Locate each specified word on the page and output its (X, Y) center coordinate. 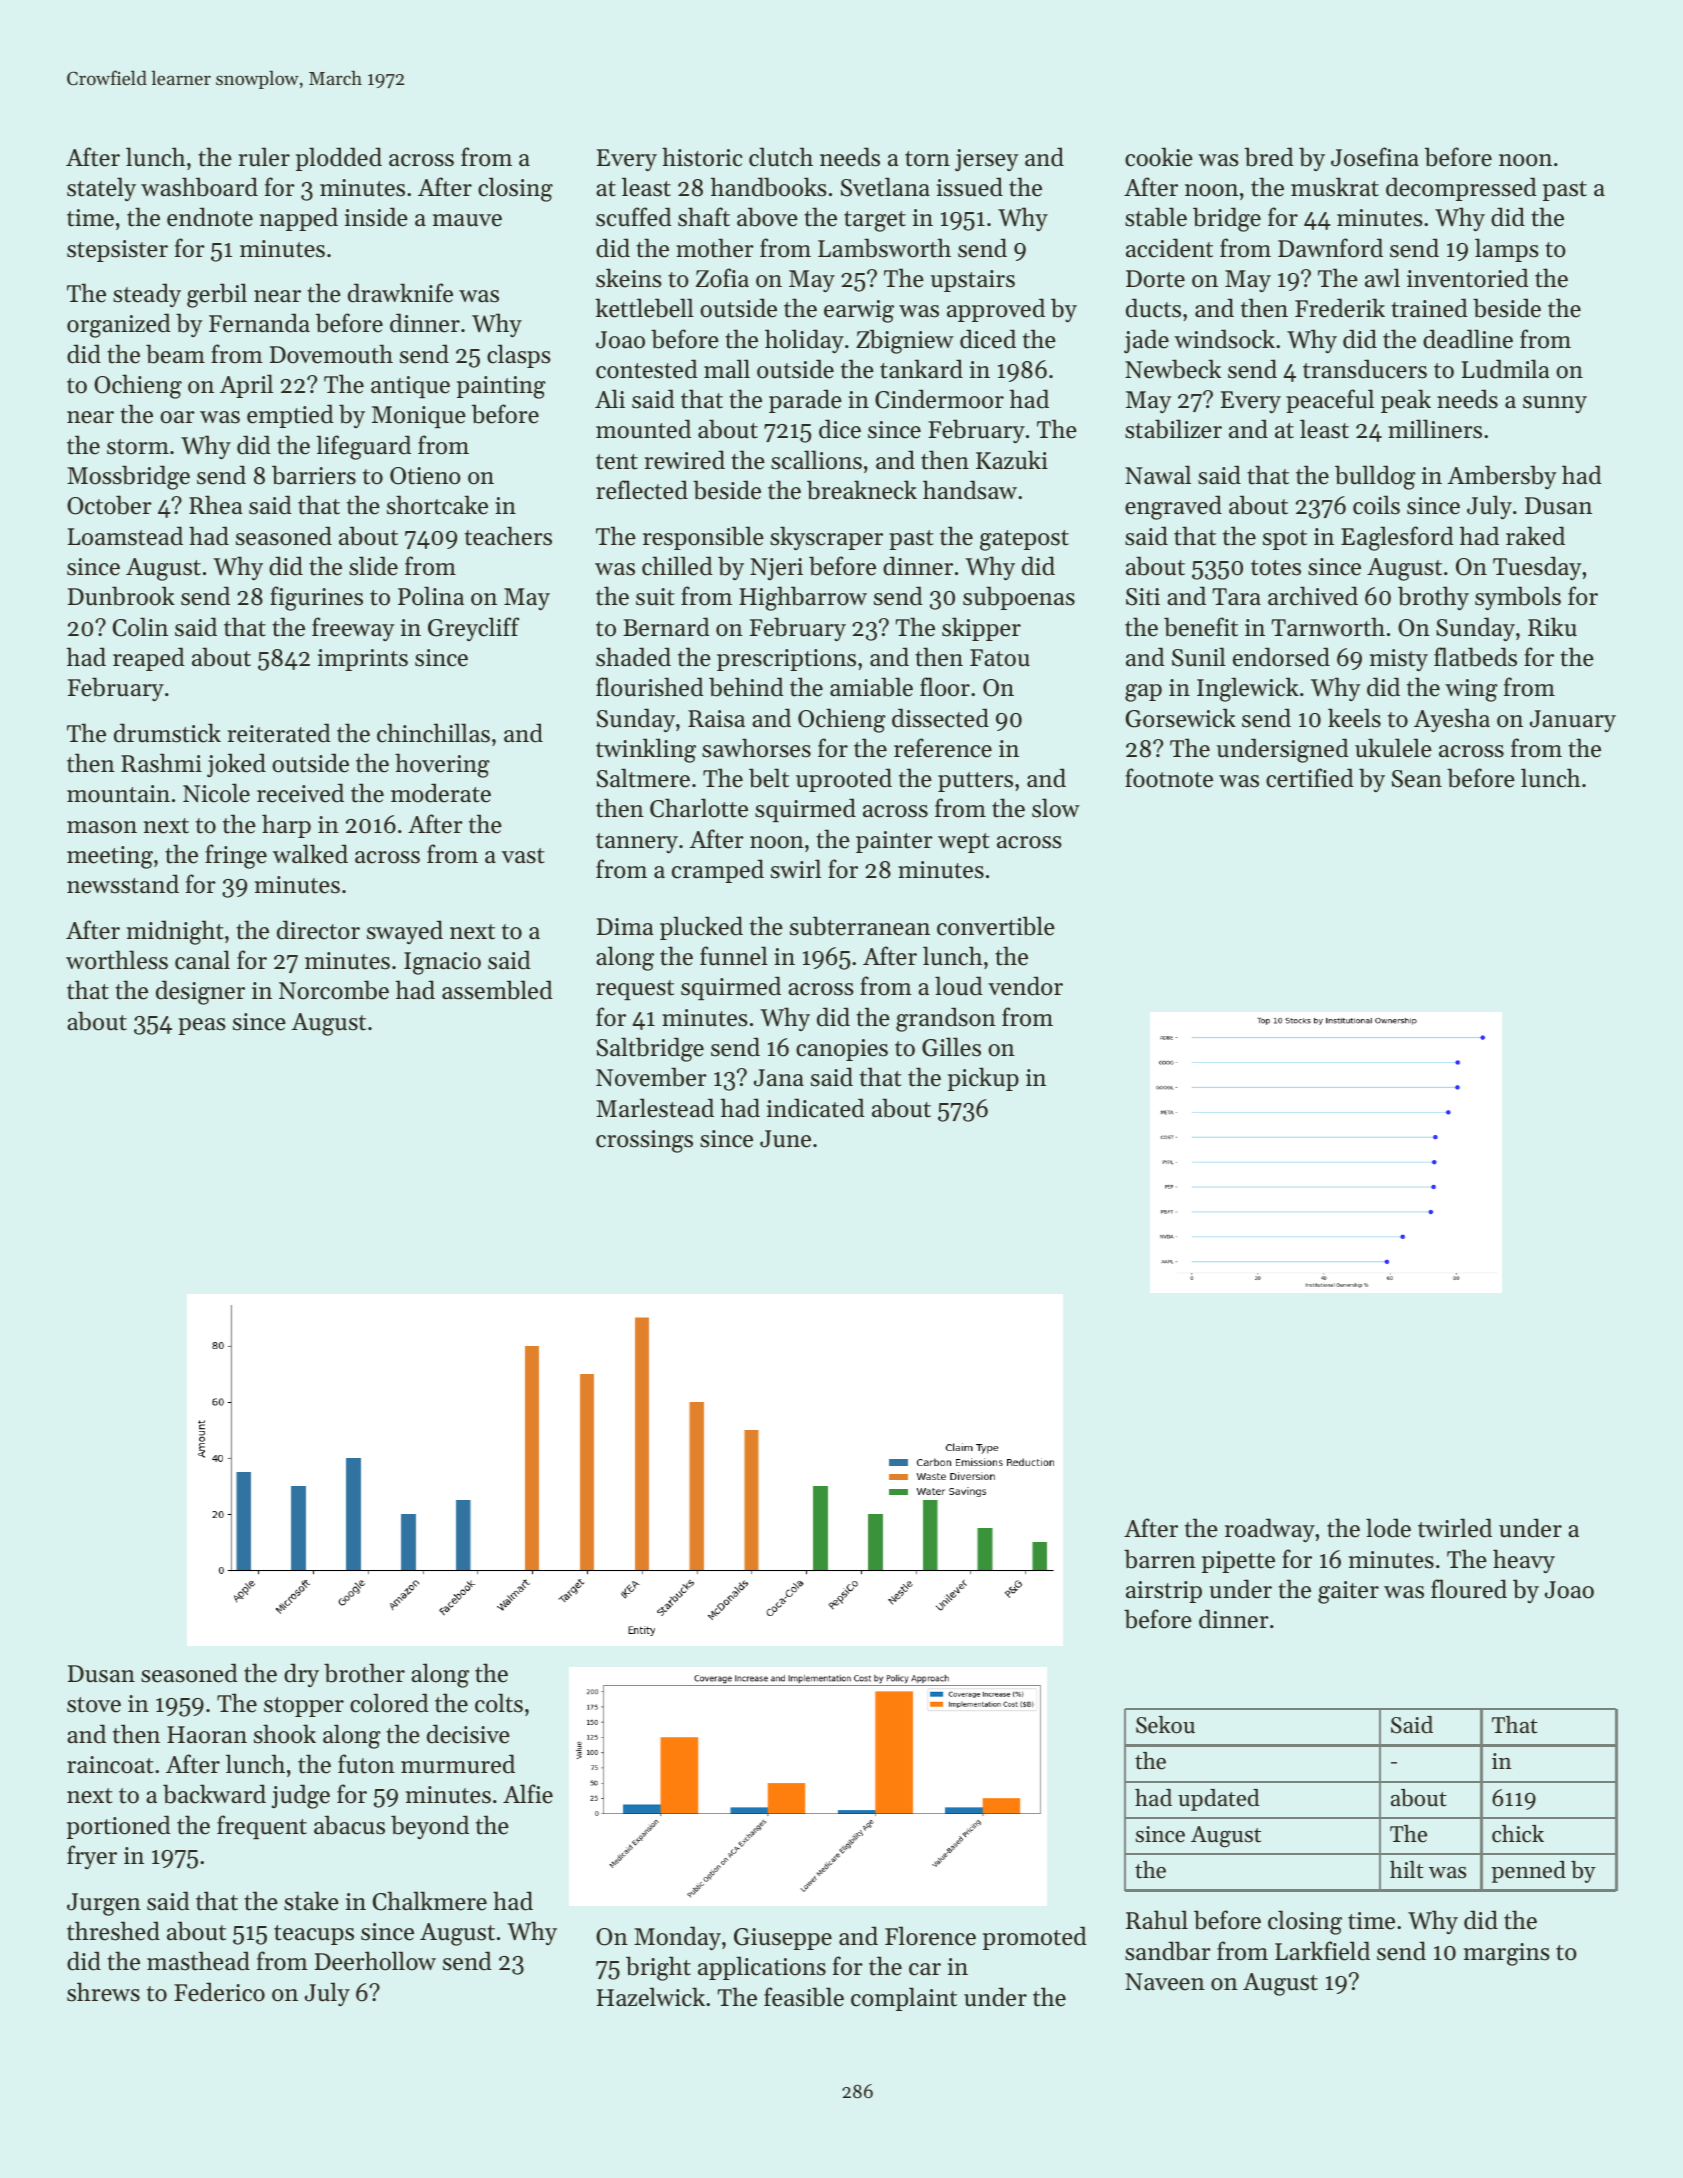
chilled (677, 566)
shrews (103, 1992)
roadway (1270, 1530)
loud (959, 986)
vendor (1025, 986)
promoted (1035, 1938)
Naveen (1165, 1982)
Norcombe (334, 990)
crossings (644, 1141)
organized (119, 325)
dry (301, 1675)
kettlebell (644, 308)
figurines (316, 598)
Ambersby (1502, 477)
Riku (1552, 627)
